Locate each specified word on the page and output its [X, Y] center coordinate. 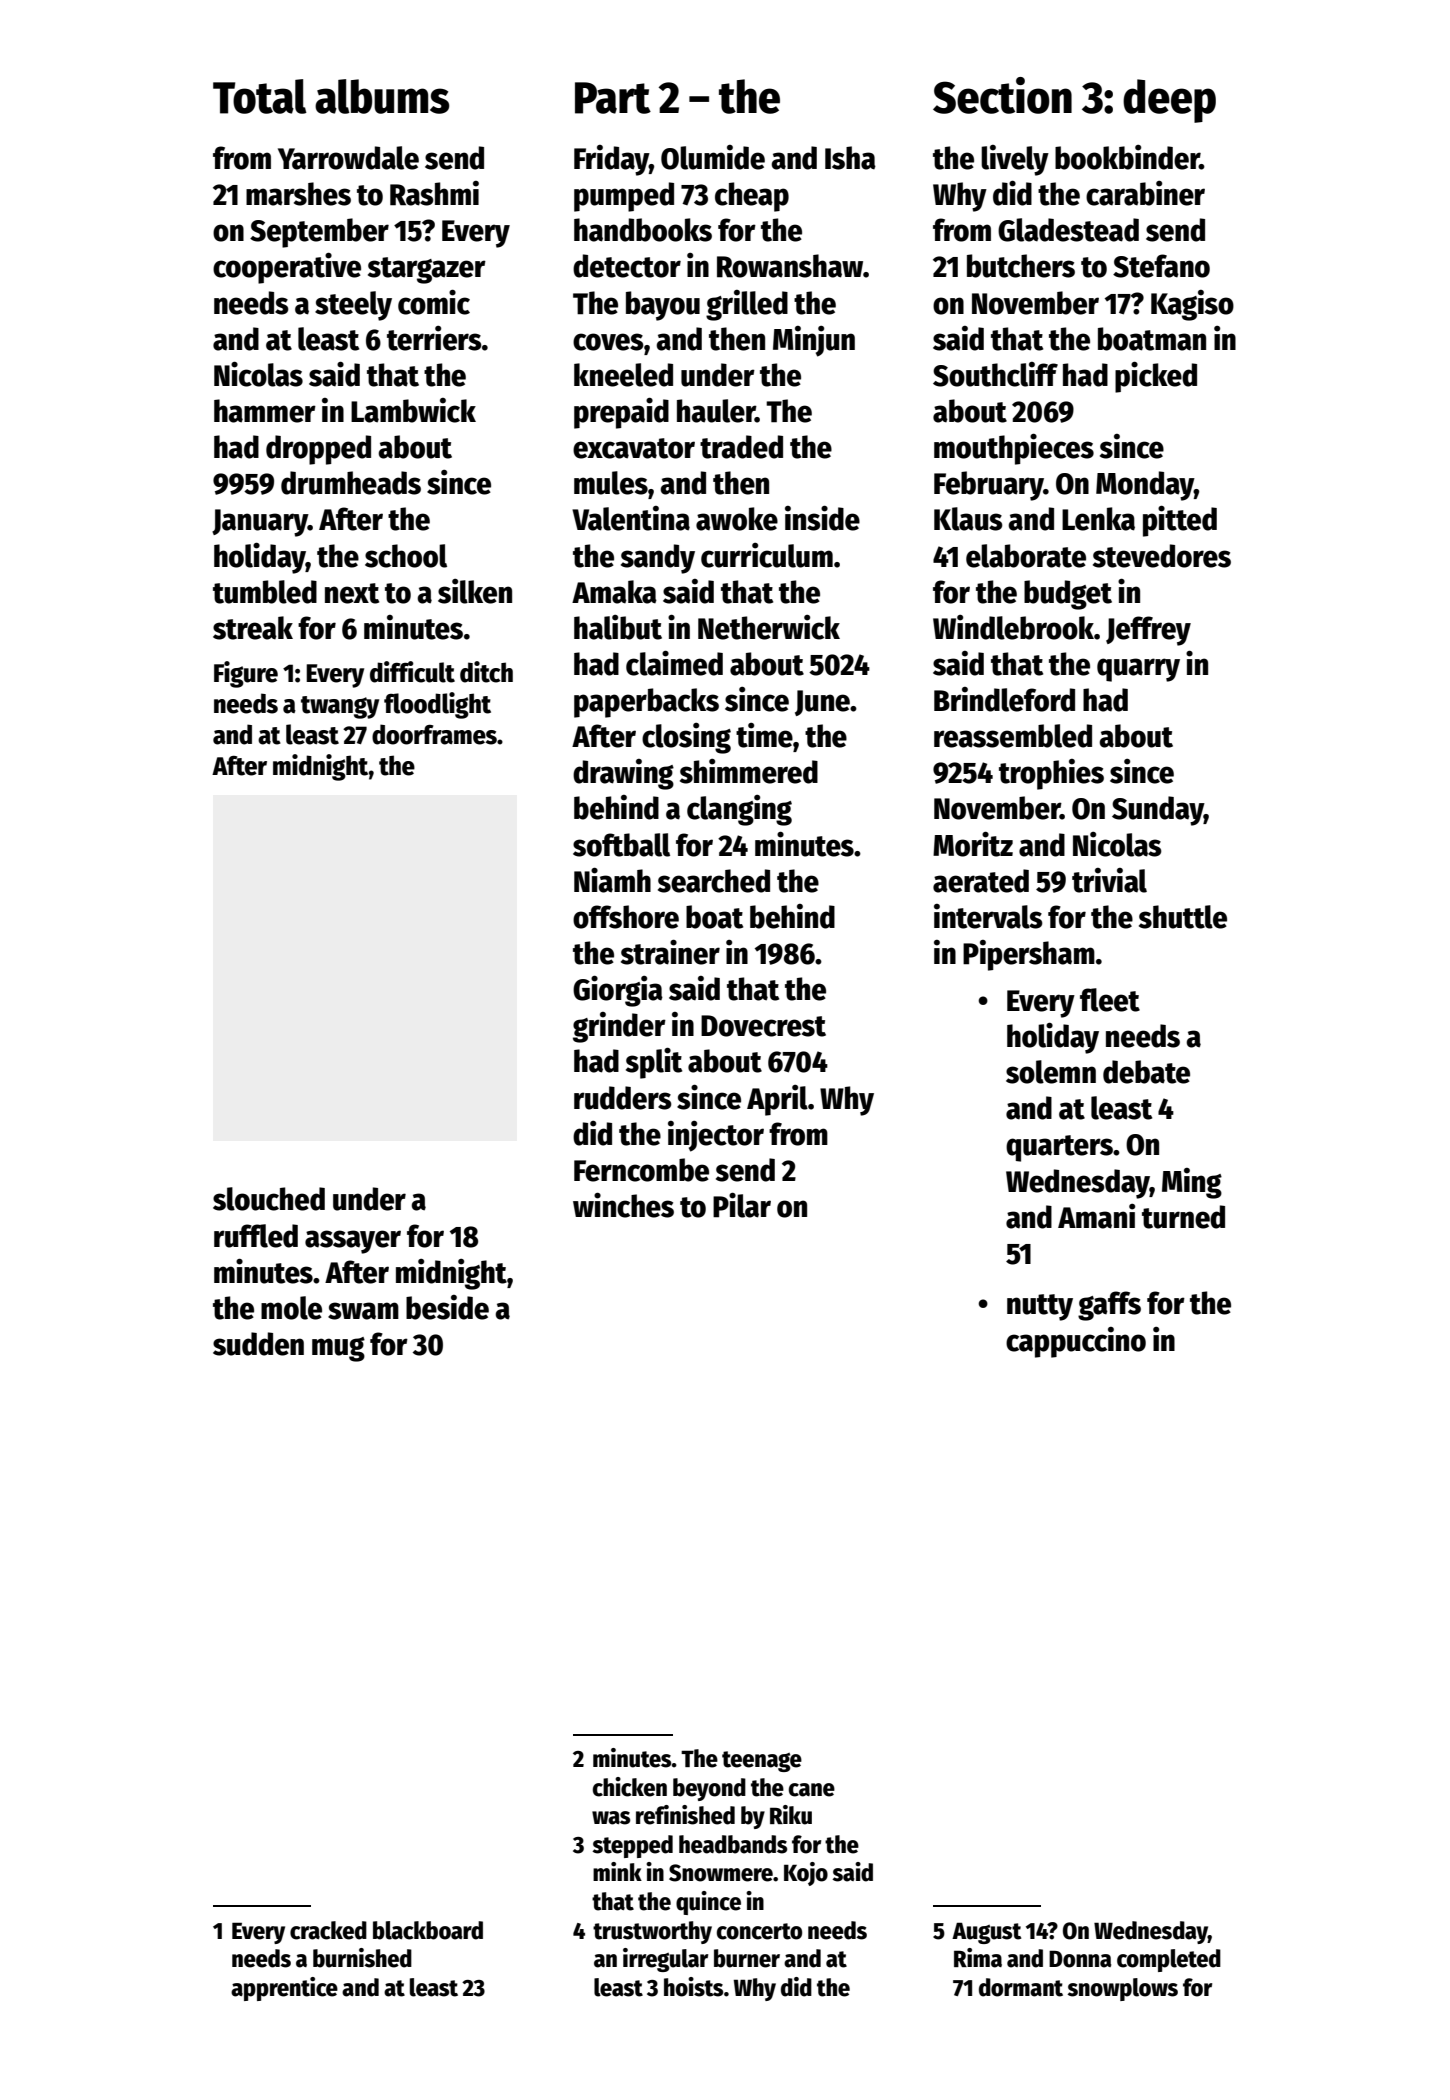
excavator [634, 448]
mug [338, 1349]
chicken [630, 1787]
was [611, 1818]
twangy [340, 707]
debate [1146, 1072]
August [986, 1933]
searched [714, 881]
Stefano [1161, 266]
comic [434, 302]
